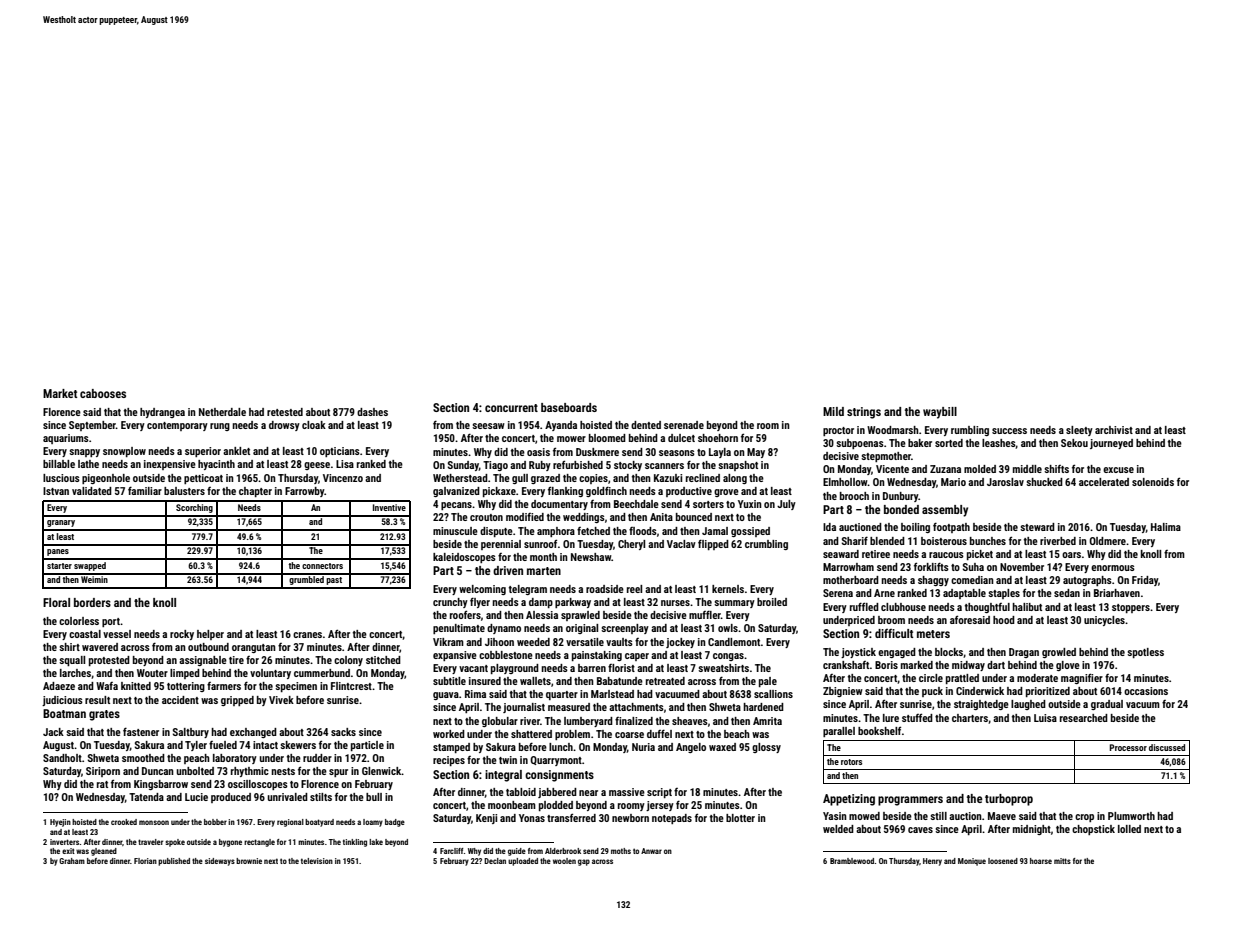 Image resolution: width=1233 pixels, height=952 pixels. I want to click on mitts, so click(1062, 861).
